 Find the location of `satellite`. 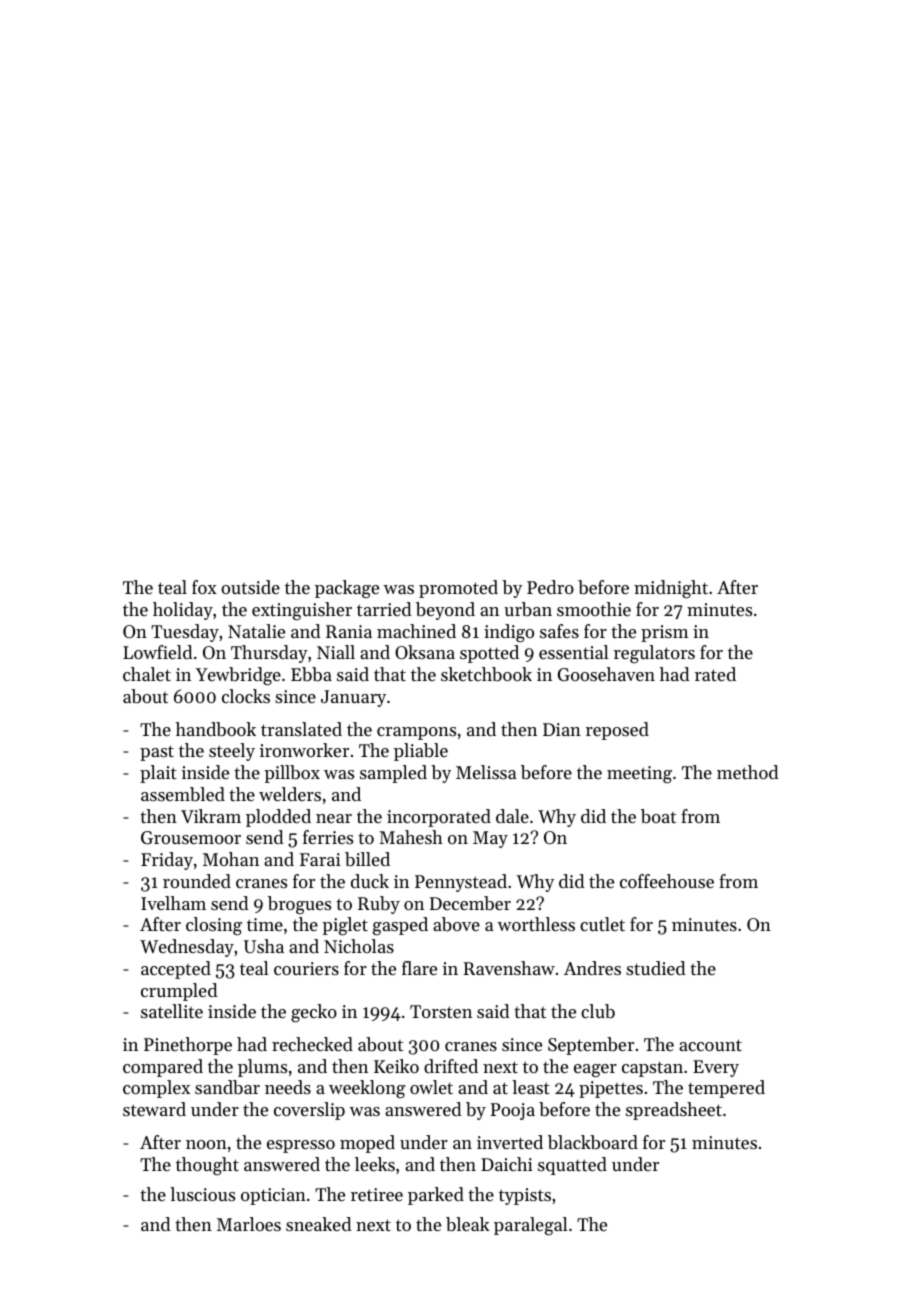

satellite is located at coordinates (172, 1011).
